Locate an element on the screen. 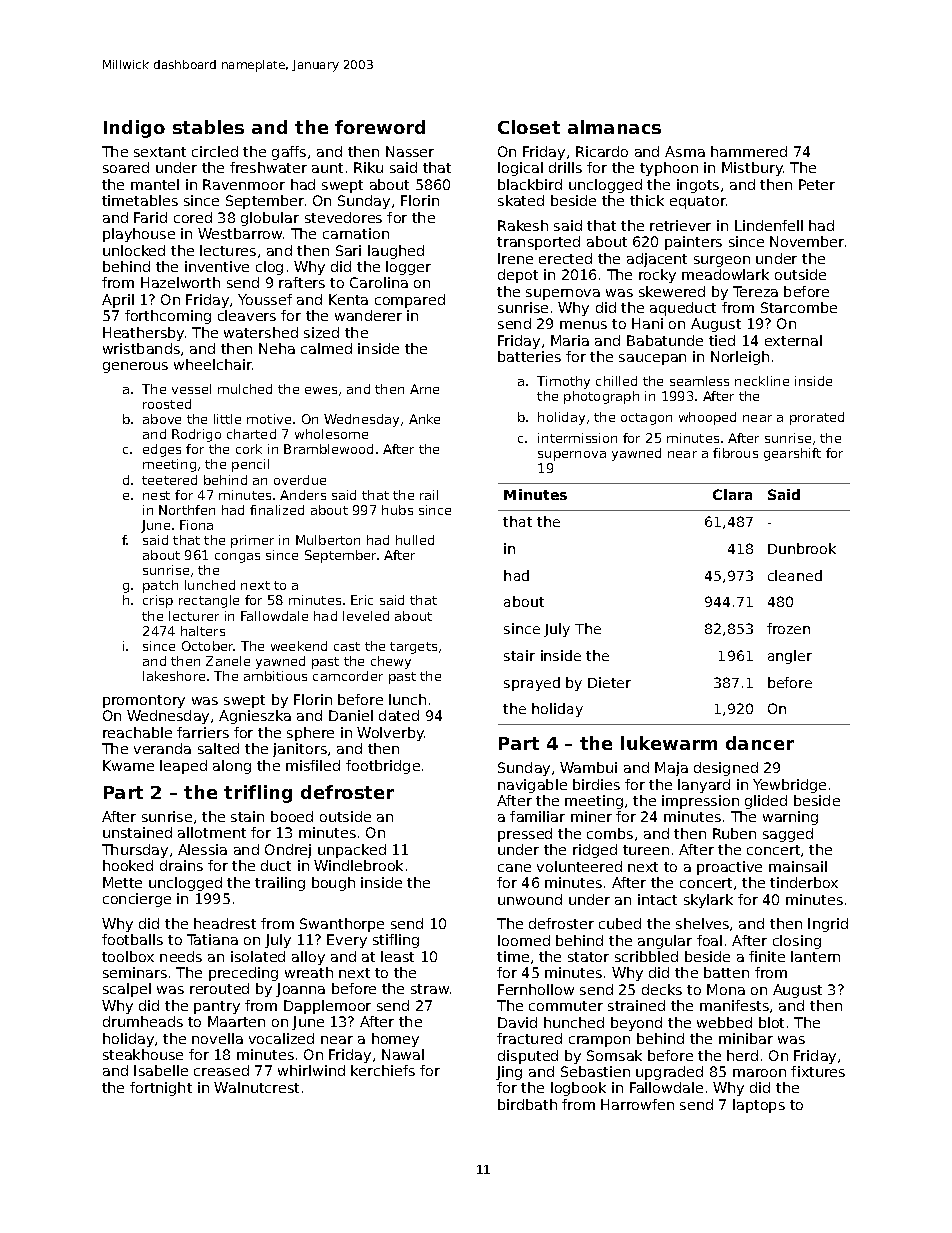 The image size is (952, 1233). Tereza is located at coordinates (755, 291).
